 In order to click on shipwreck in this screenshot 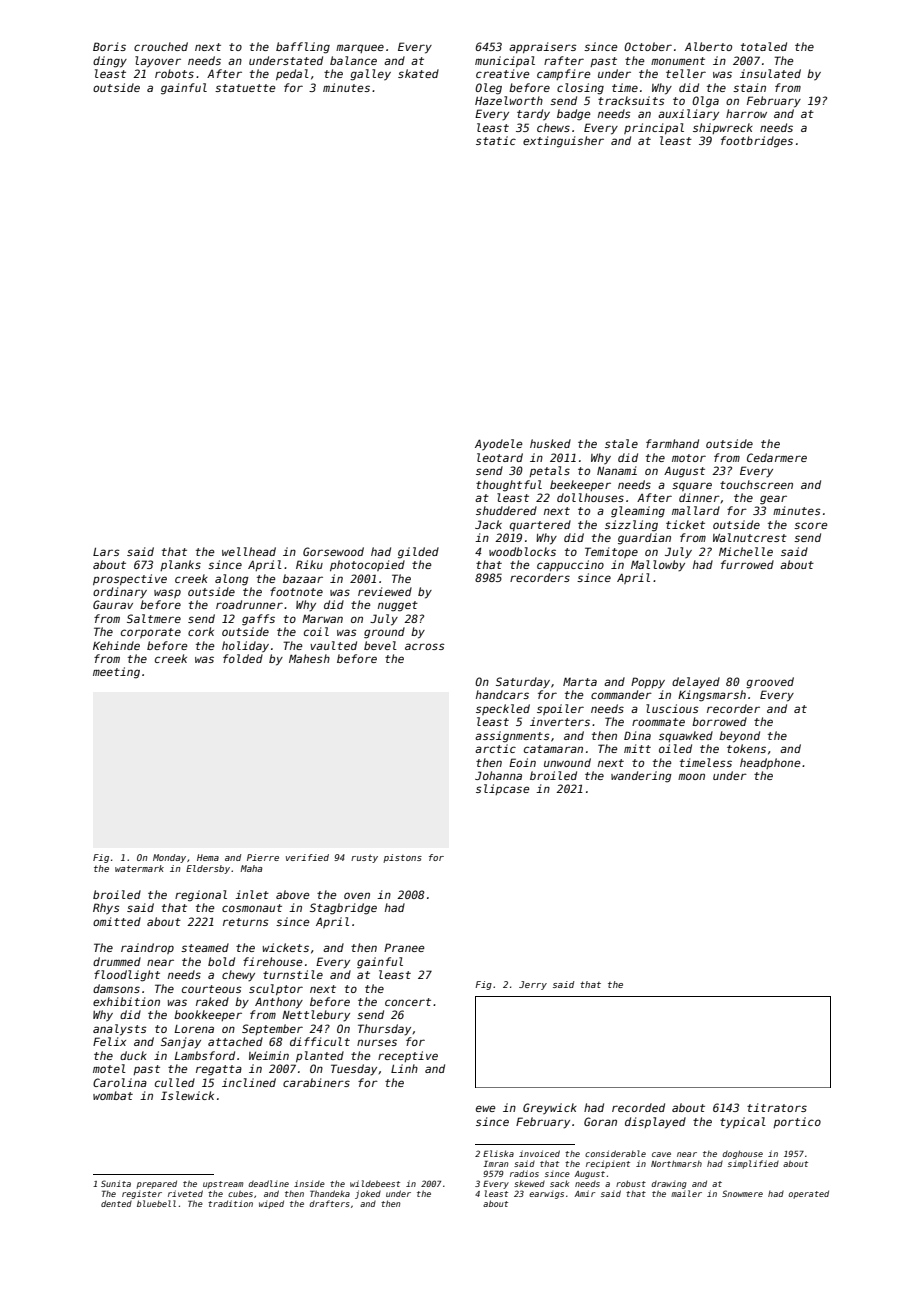, I will do `click(723, 128)`.
